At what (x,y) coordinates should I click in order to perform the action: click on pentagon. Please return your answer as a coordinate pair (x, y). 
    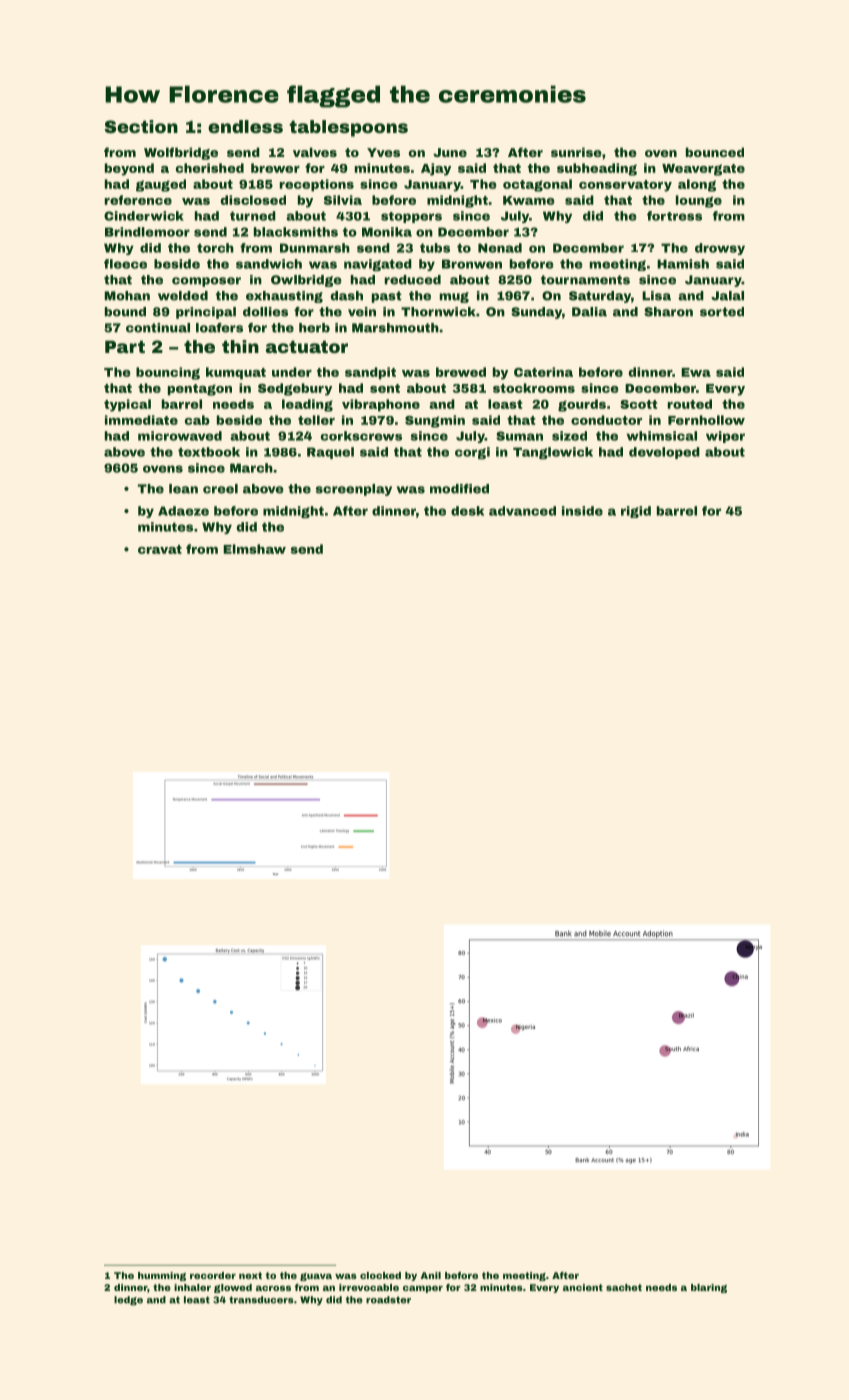
    Looking at the image, I should click on (200, 390).
